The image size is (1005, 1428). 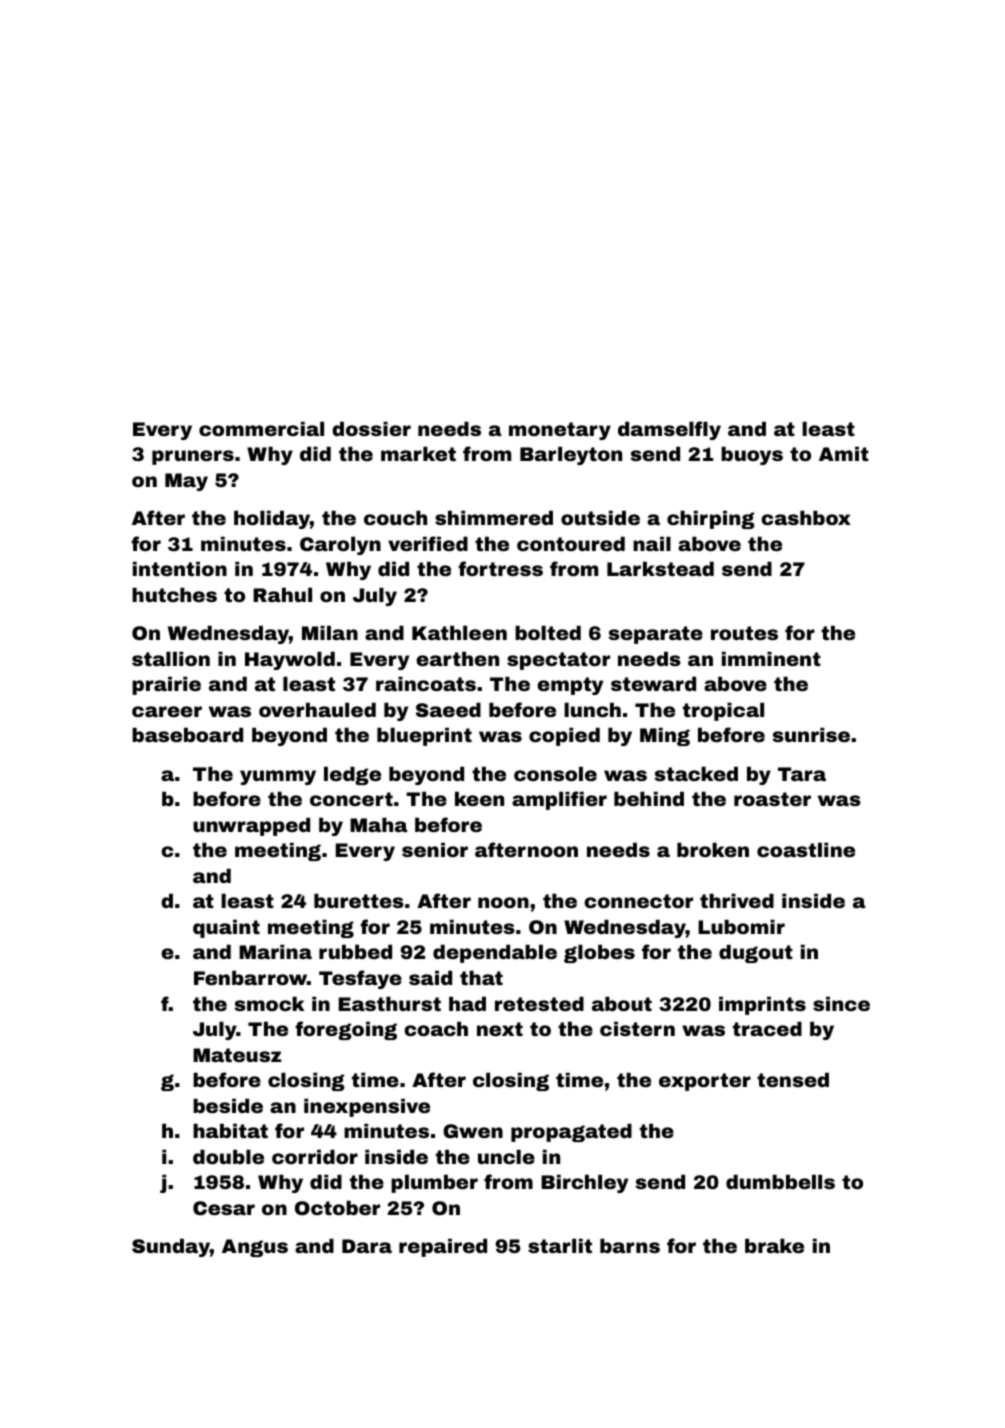 What do you see at coordinates (228, 1156) in the screenshot?
I see `double` at bounding box center [228, 1156].
